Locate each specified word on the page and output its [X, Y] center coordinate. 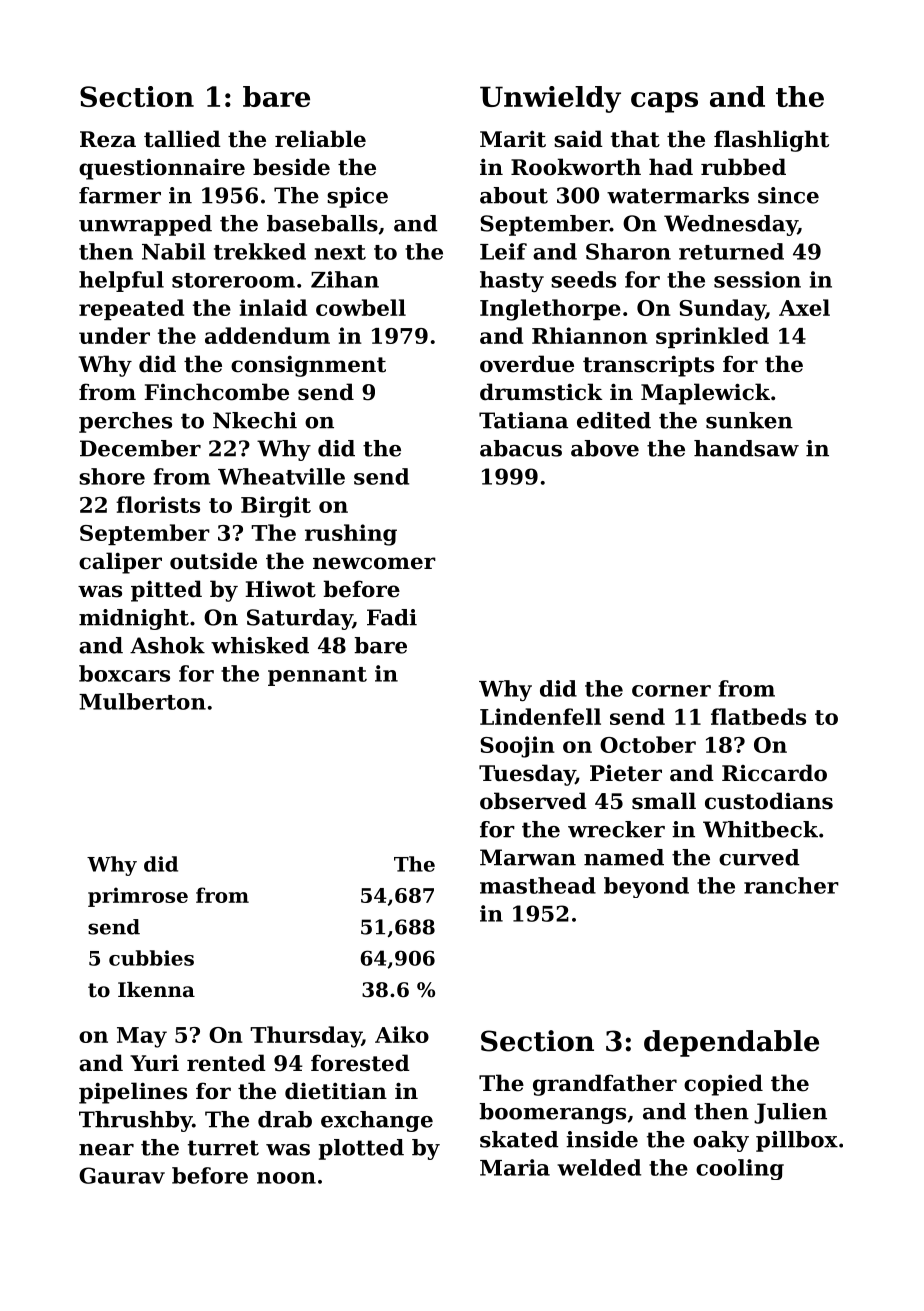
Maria [515, 1167]
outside [213, 561]
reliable [320, 139]
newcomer [374, 563]
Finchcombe [216, 392]
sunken [749, 420]
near [106, 1150]
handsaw [746, 448]
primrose [138, 897]
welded [599, 1167]
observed [533, 801]
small [664, 801]
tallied [182, 139]
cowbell [361, 307]
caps [664, 102]
